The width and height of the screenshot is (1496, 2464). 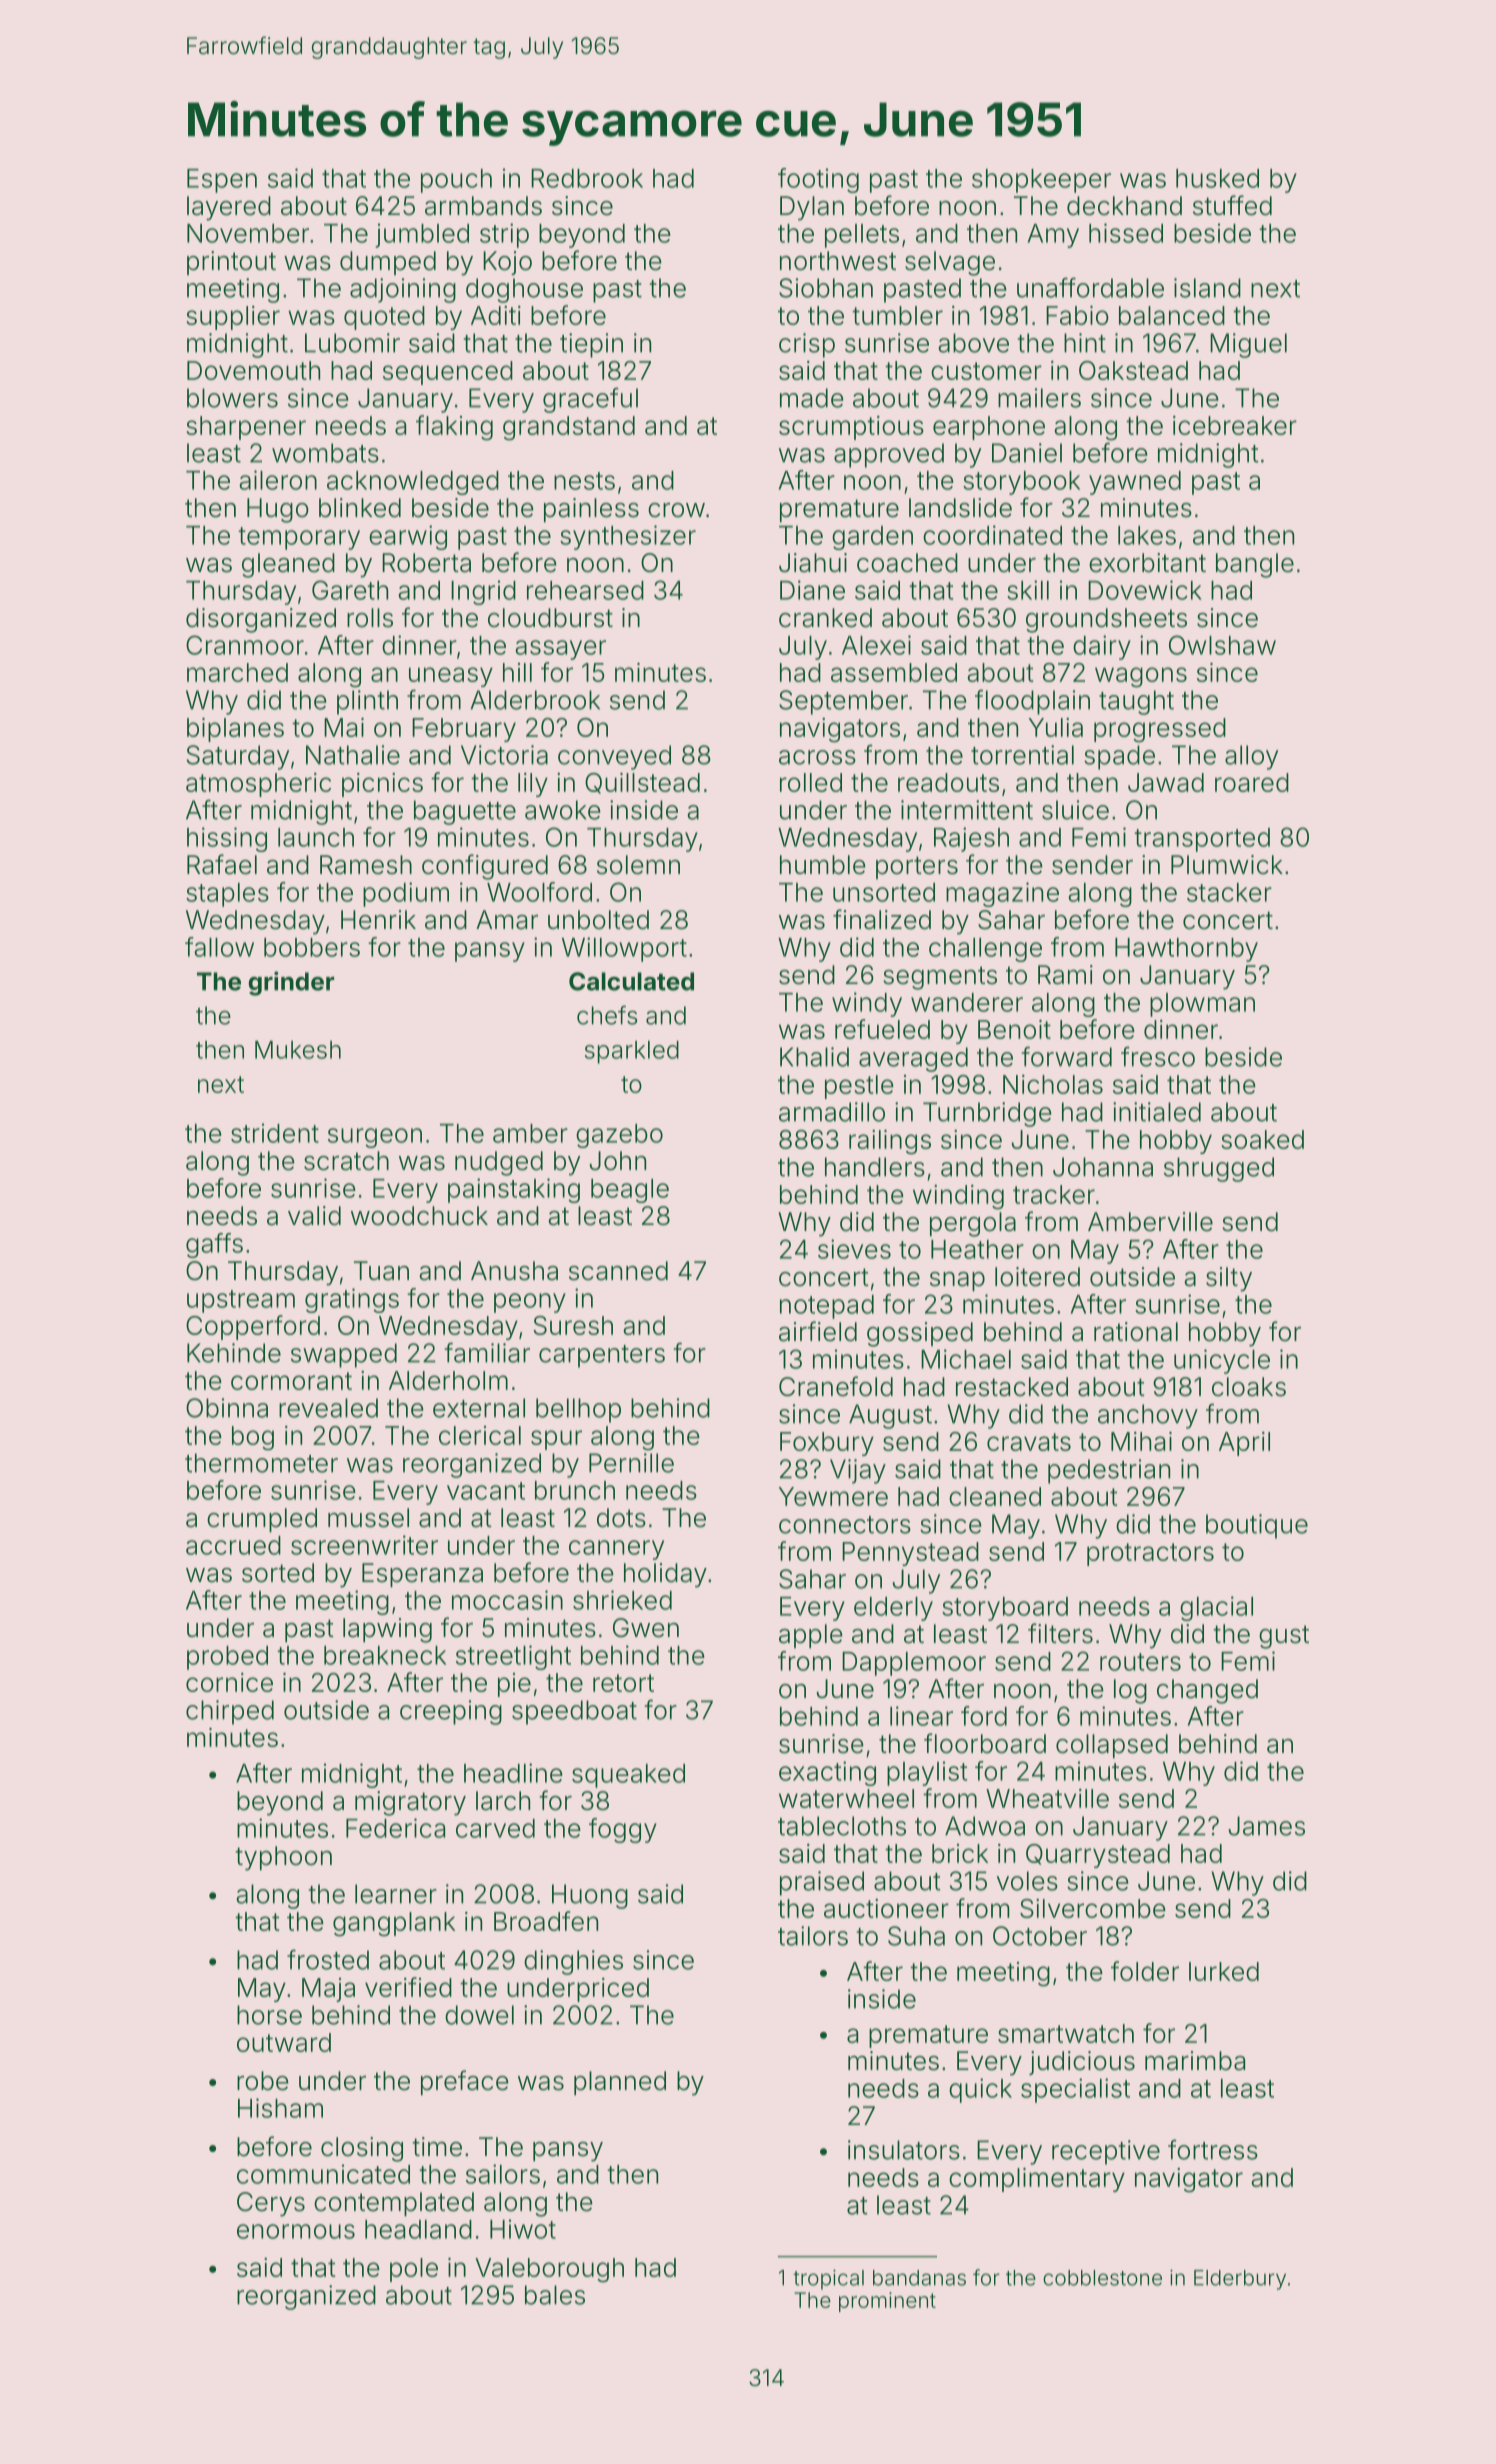 What do you see at coordinates (227, 1408) in the screenshot?
I see `Obinna` at bounding box center [227, 1408].
